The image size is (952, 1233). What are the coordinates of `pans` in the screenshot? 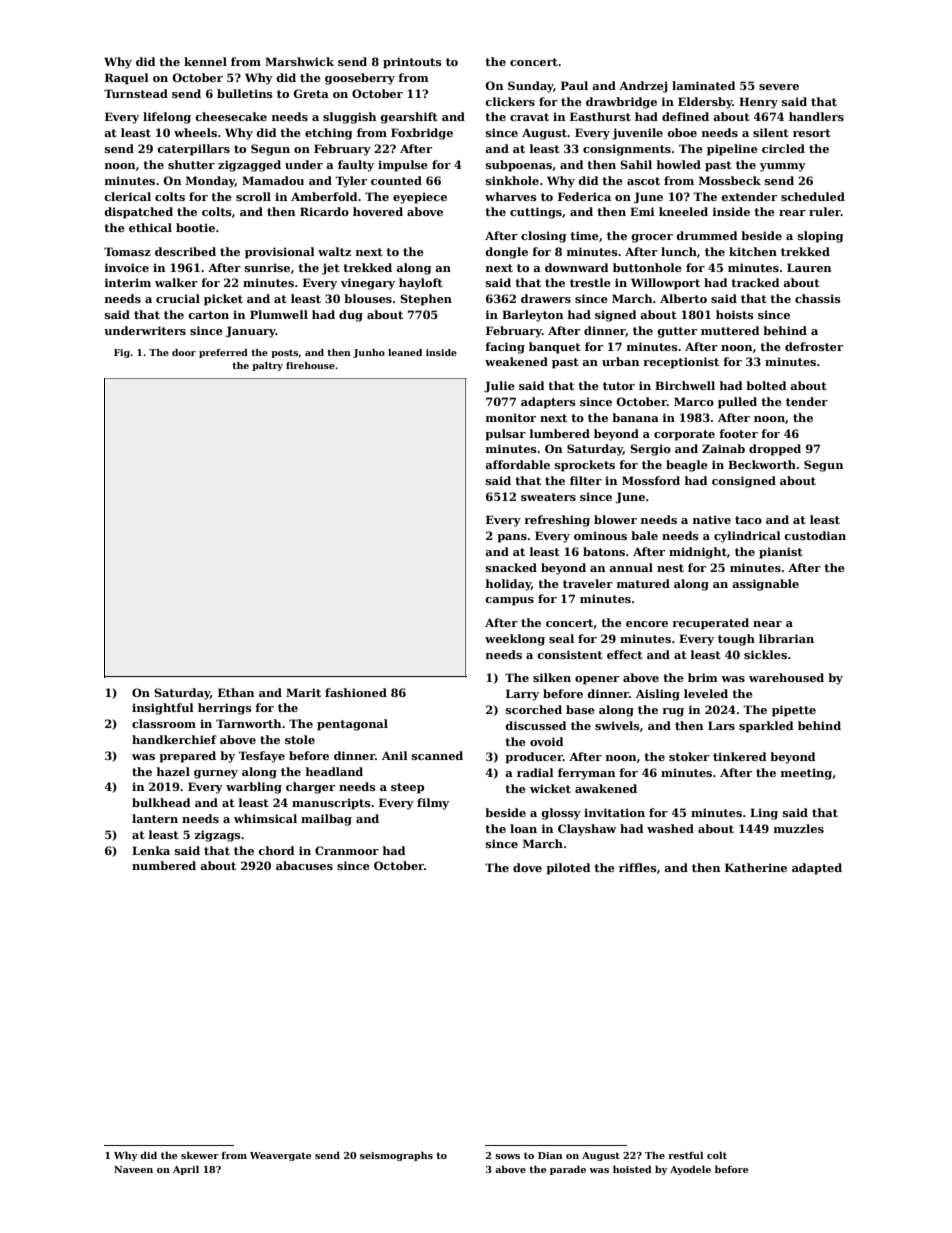 It's located at (512, 538).
